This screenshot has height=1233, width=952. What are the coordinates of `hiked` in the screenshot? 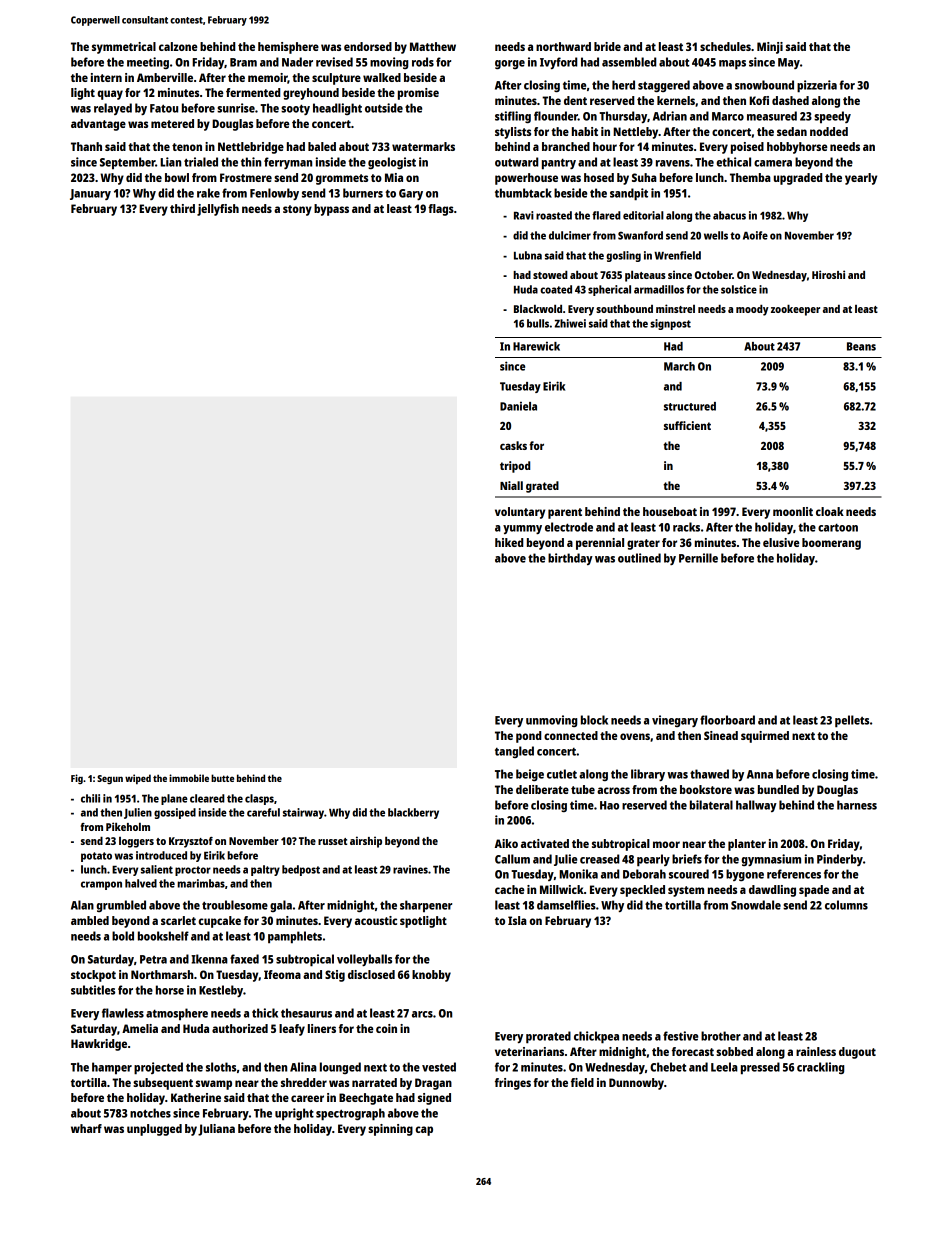 It's located at (509, 542).
